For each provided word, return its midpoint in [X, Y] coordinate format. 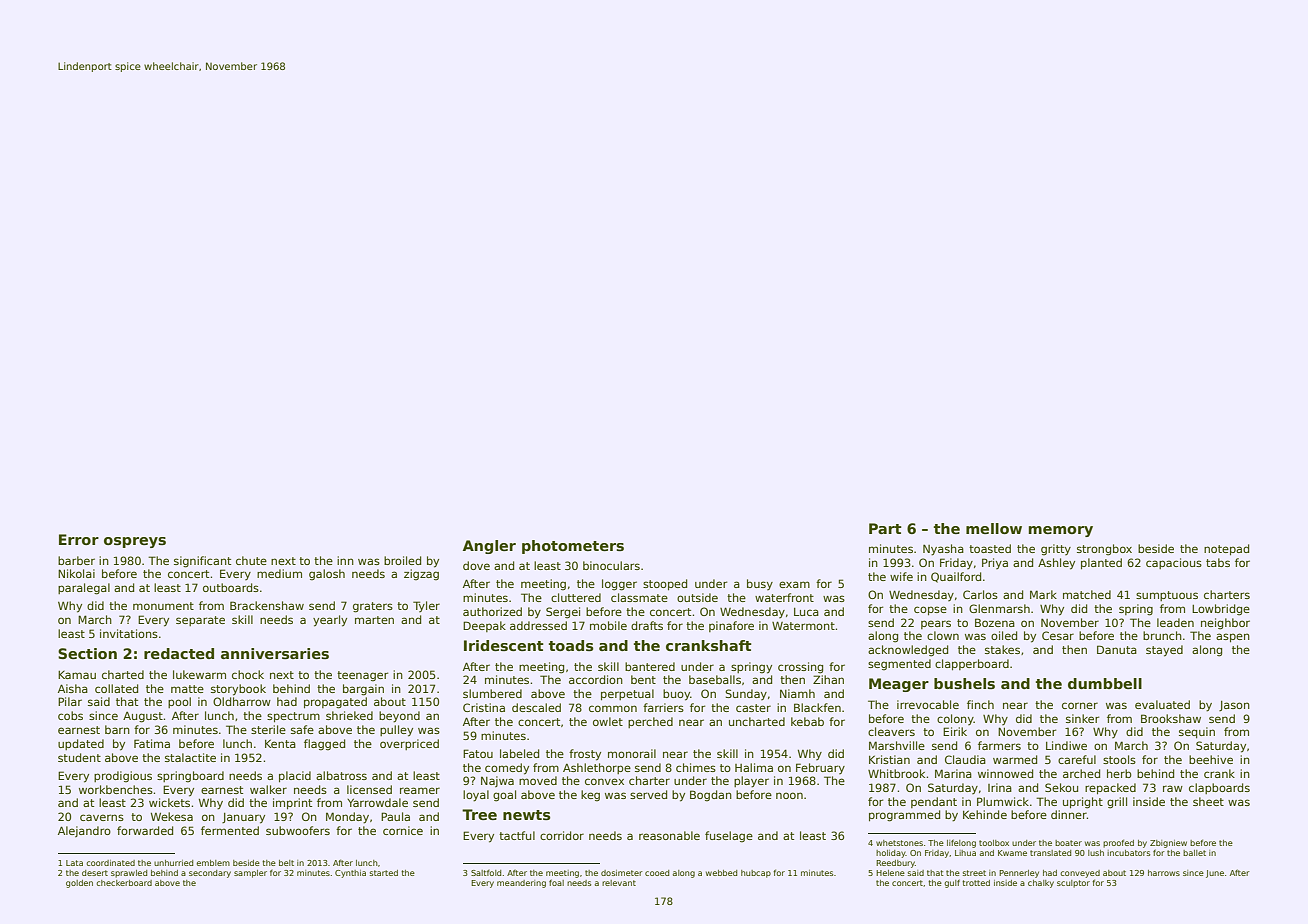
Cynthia [350, 874]
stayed [1164, 651]
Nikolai [76, 573]
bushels [964, 683]
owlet [608, 721]
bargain [363, 690]
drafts [647, 625]
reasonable [669, 835]
